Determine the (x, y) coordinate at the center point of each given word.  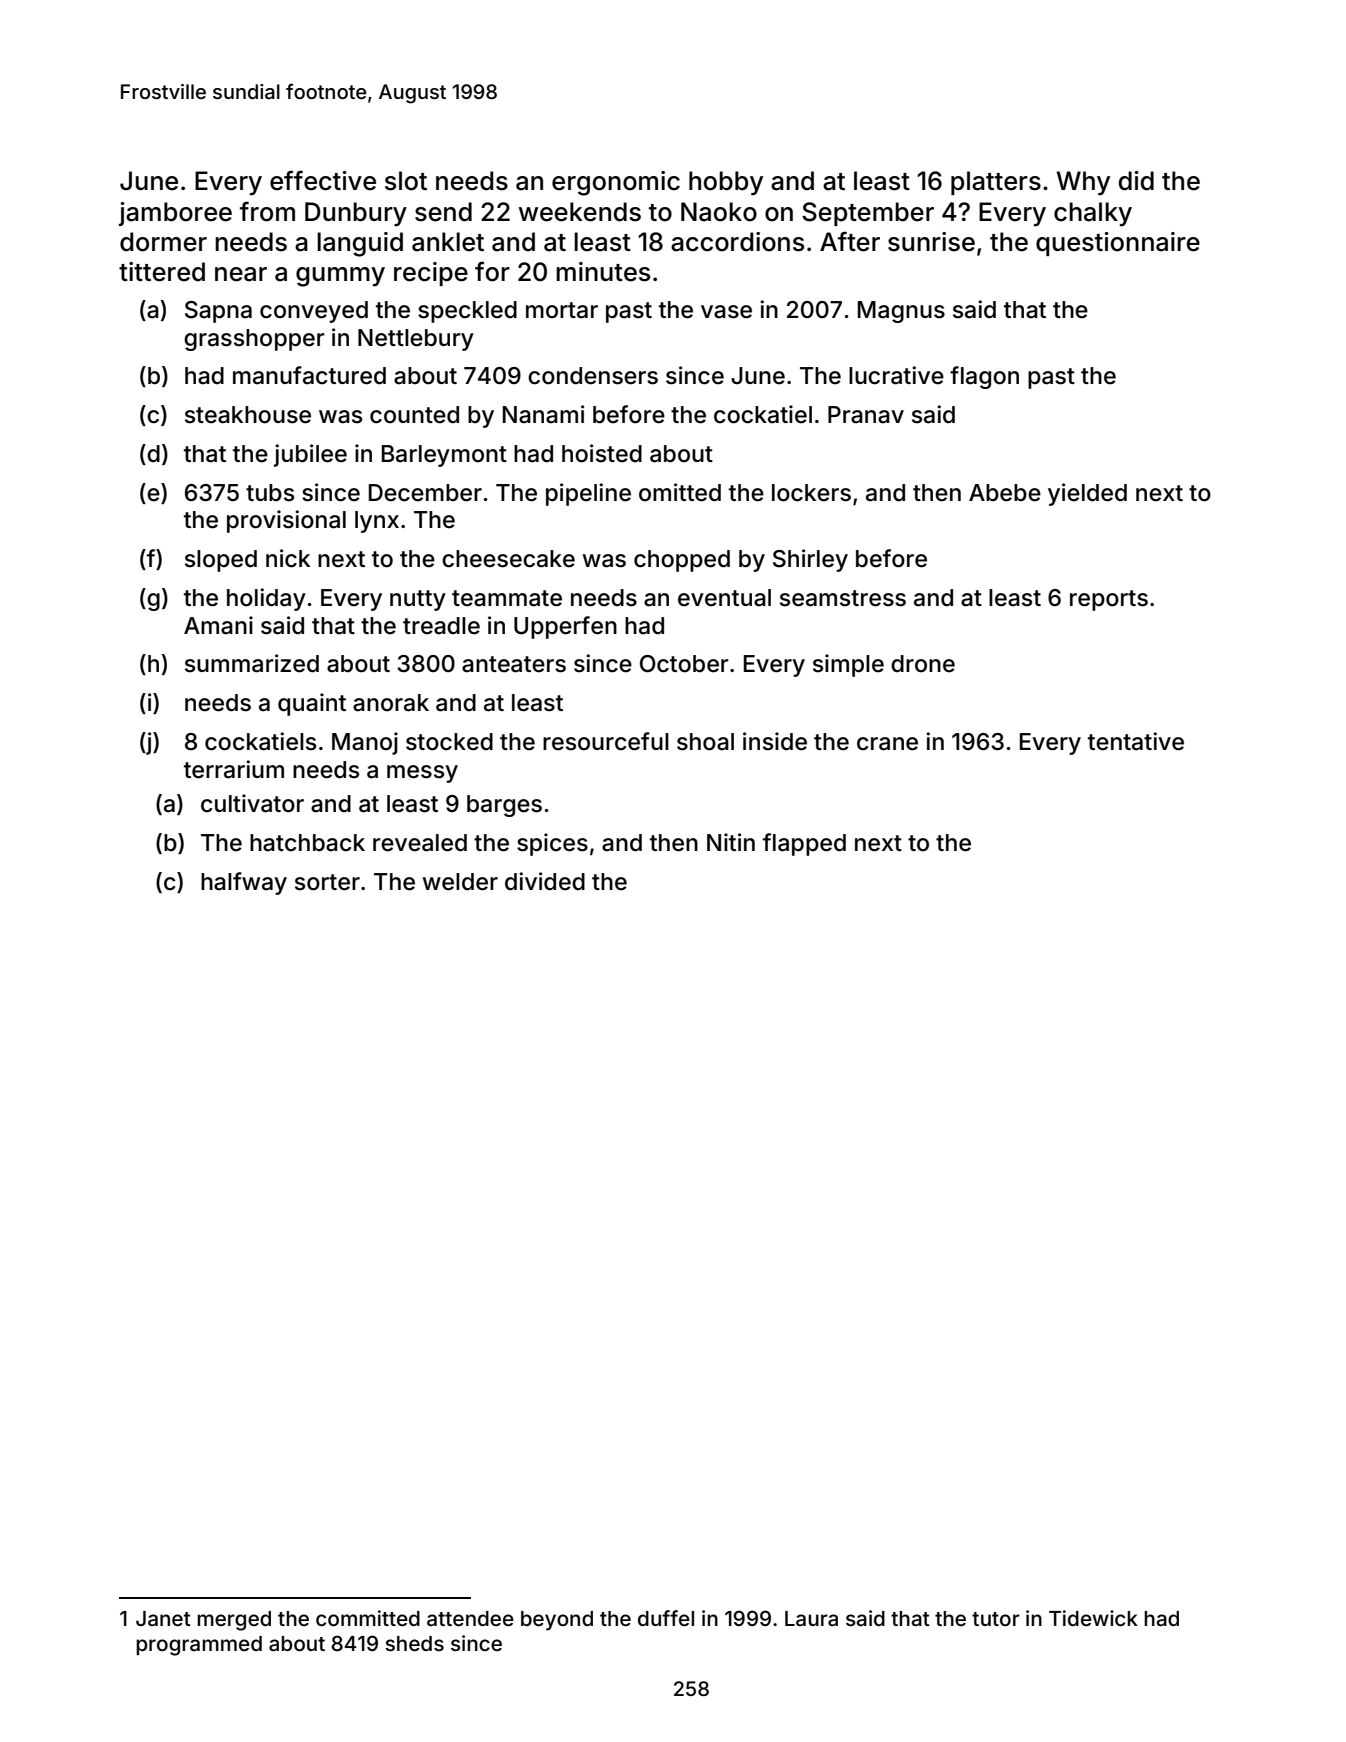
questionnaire (1118, 244)
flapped (804, 844)
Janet (163, 1618)
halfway (244, 883)
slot (406, 181)
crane (887, 744)
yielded (1087, 494)
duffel (666, 1618)
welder (460, 882)
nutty (418, 600)
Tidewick (1093, 1618)
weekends (580, 212)
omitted (680, 492)
